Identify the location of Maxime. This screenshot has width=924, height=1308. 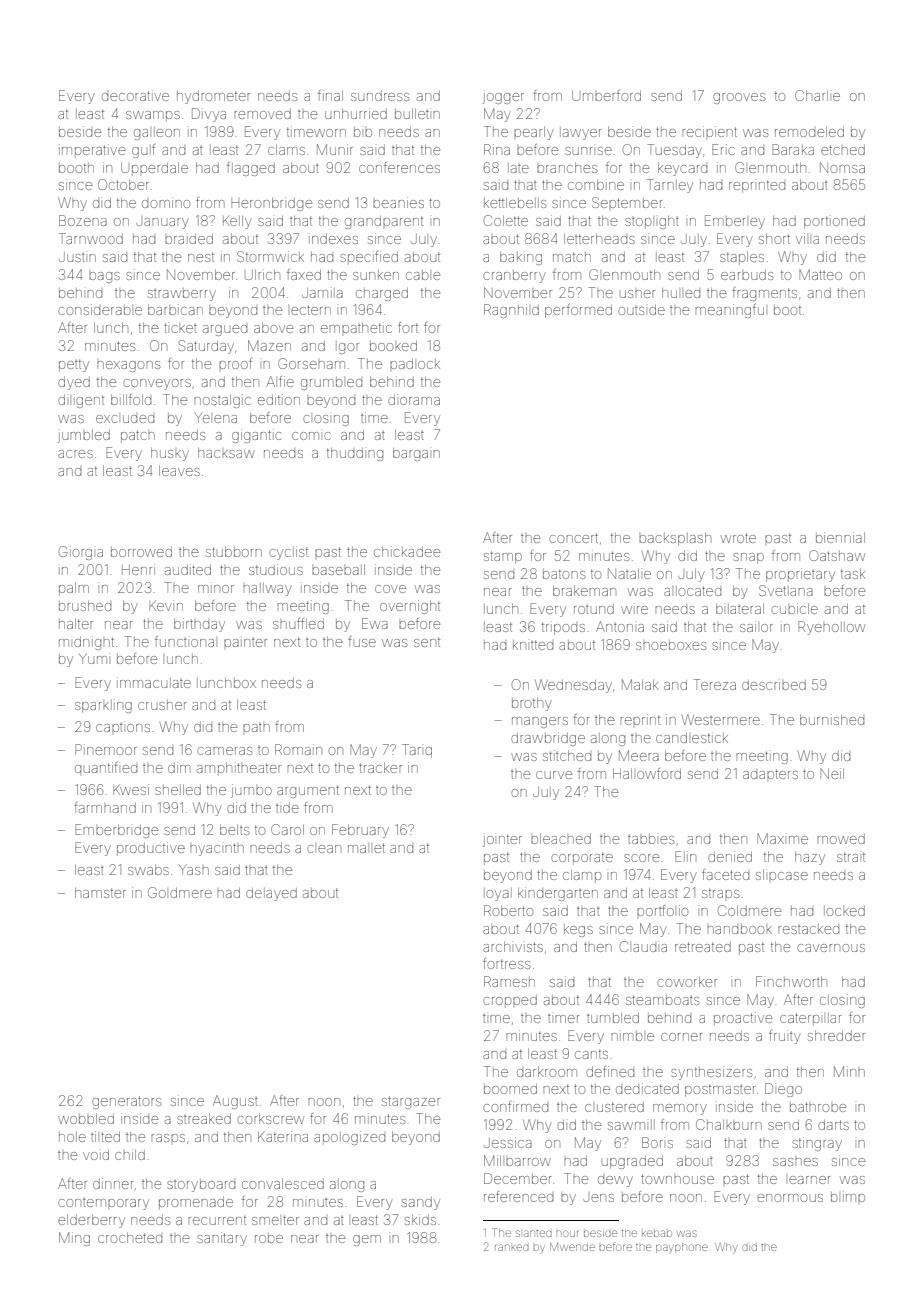
(782, 838).
